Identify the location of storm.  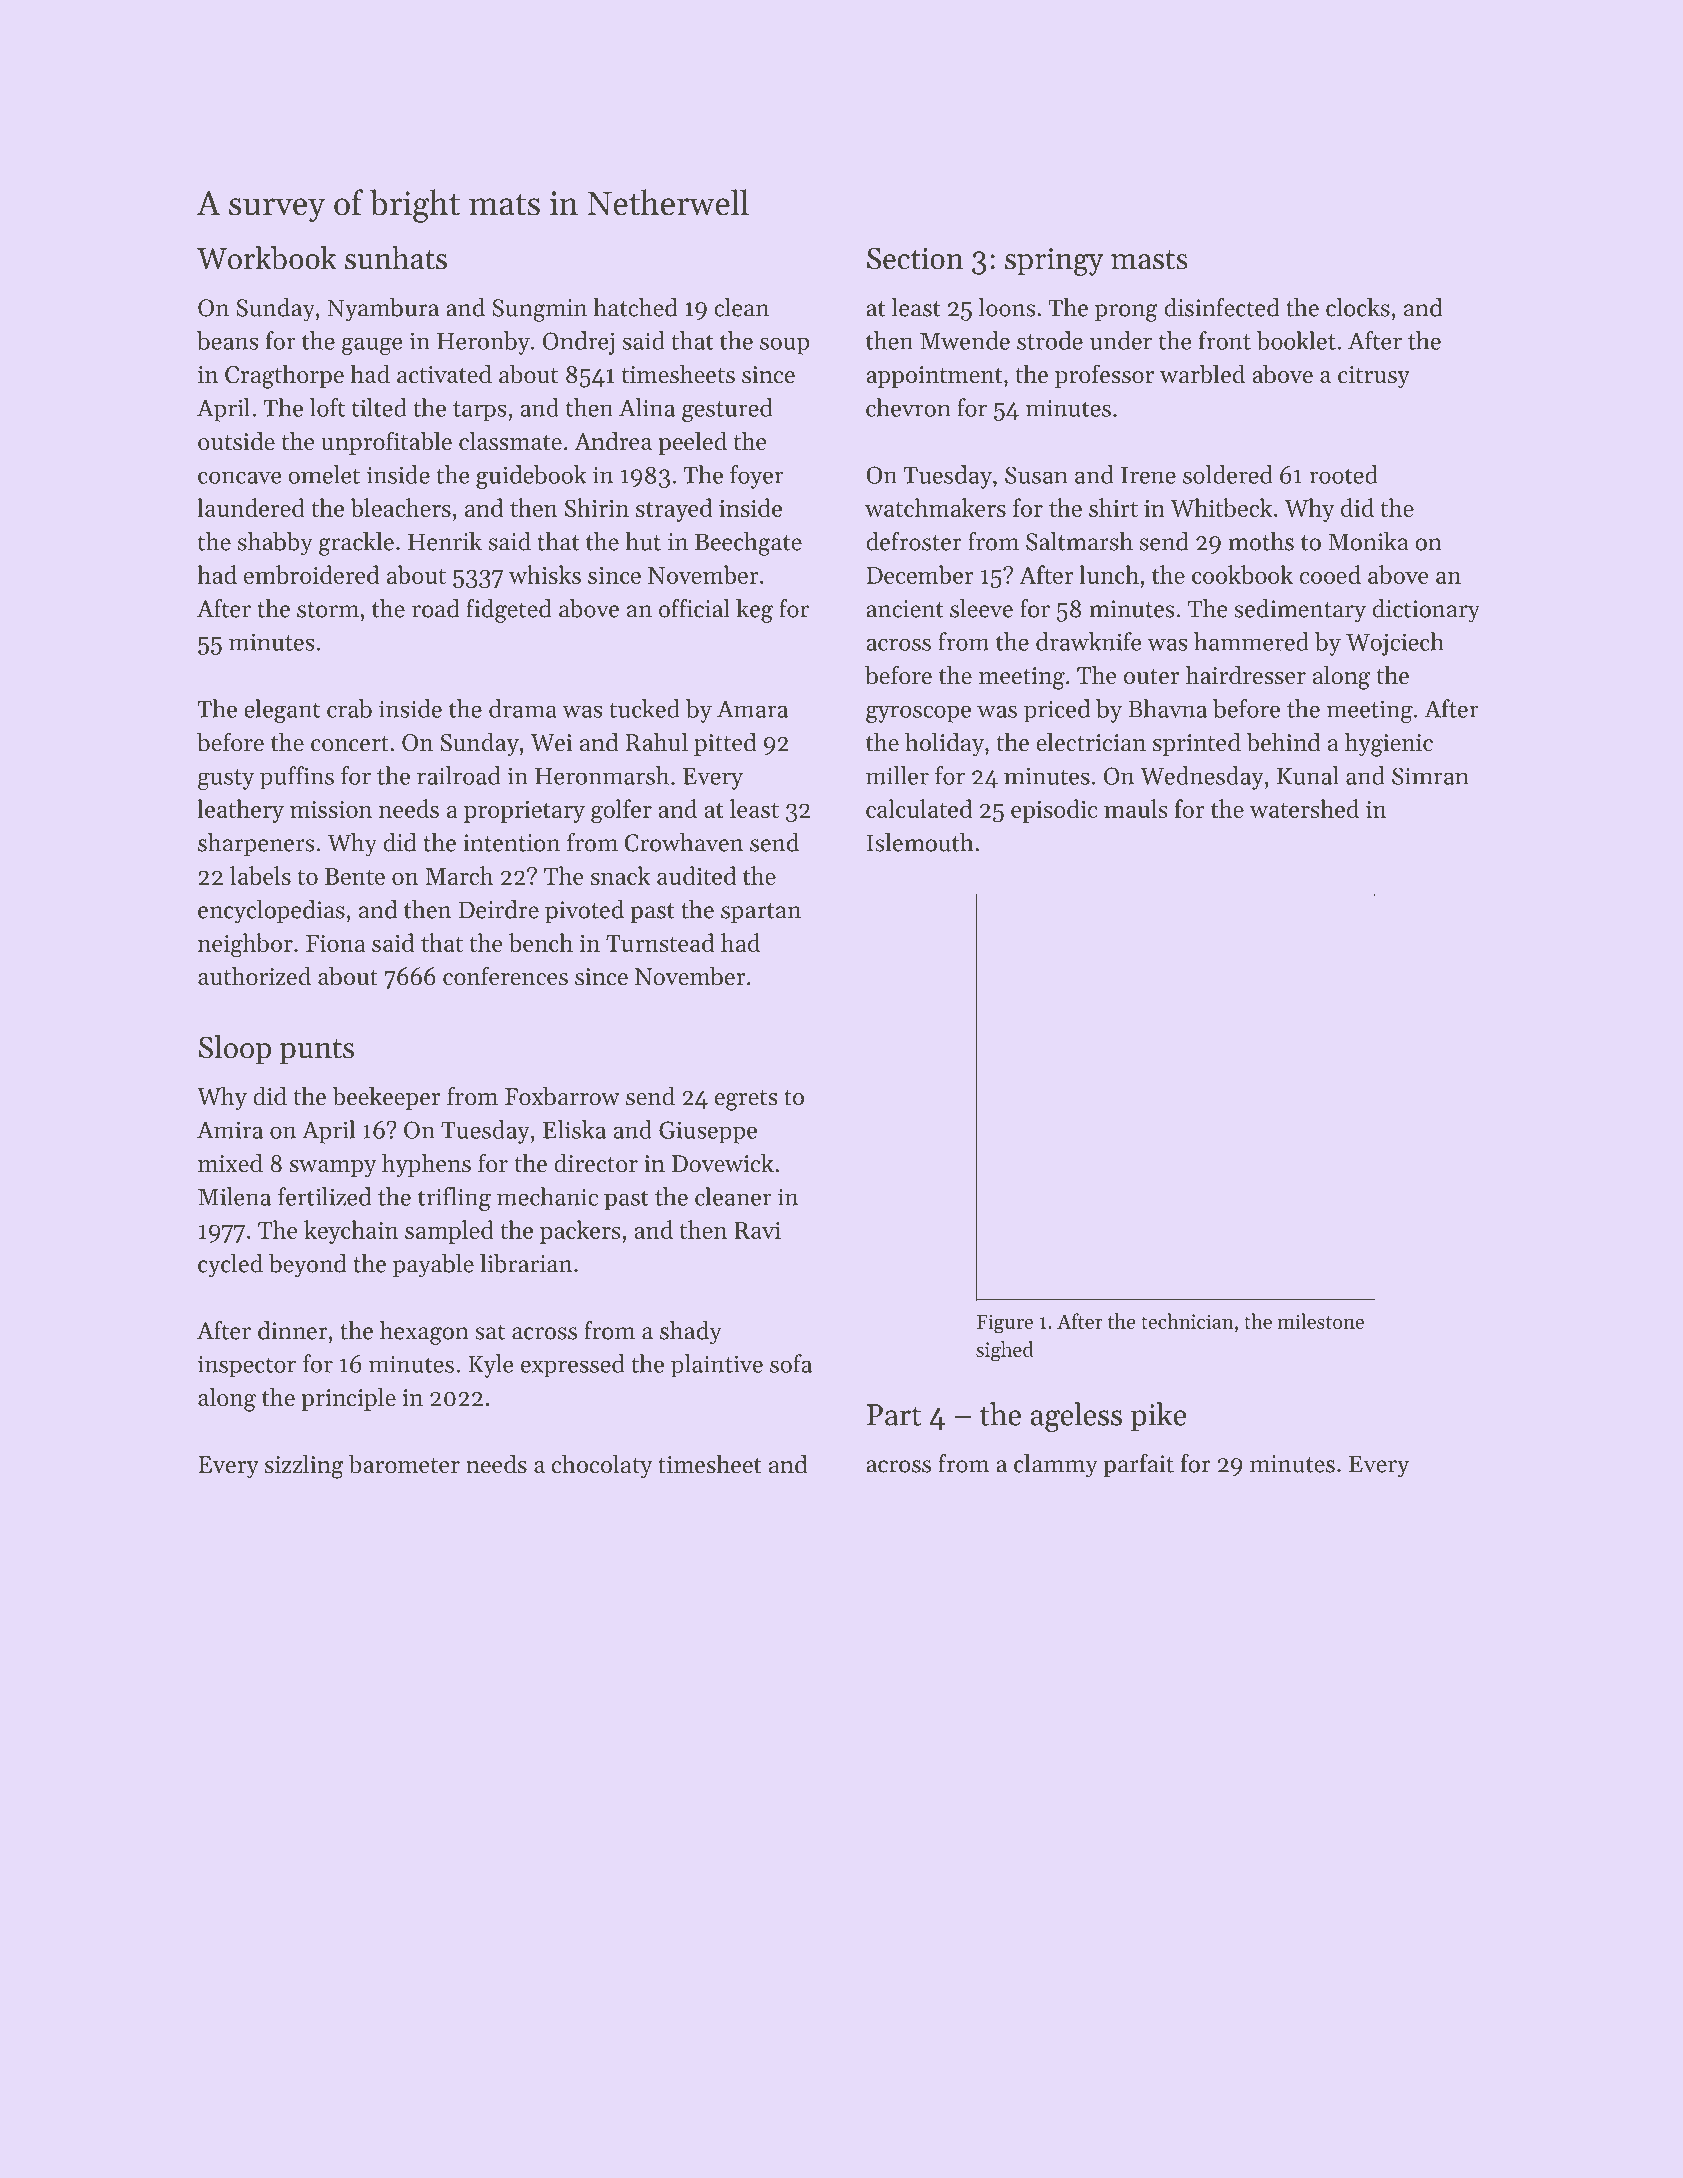
(328, 610).
